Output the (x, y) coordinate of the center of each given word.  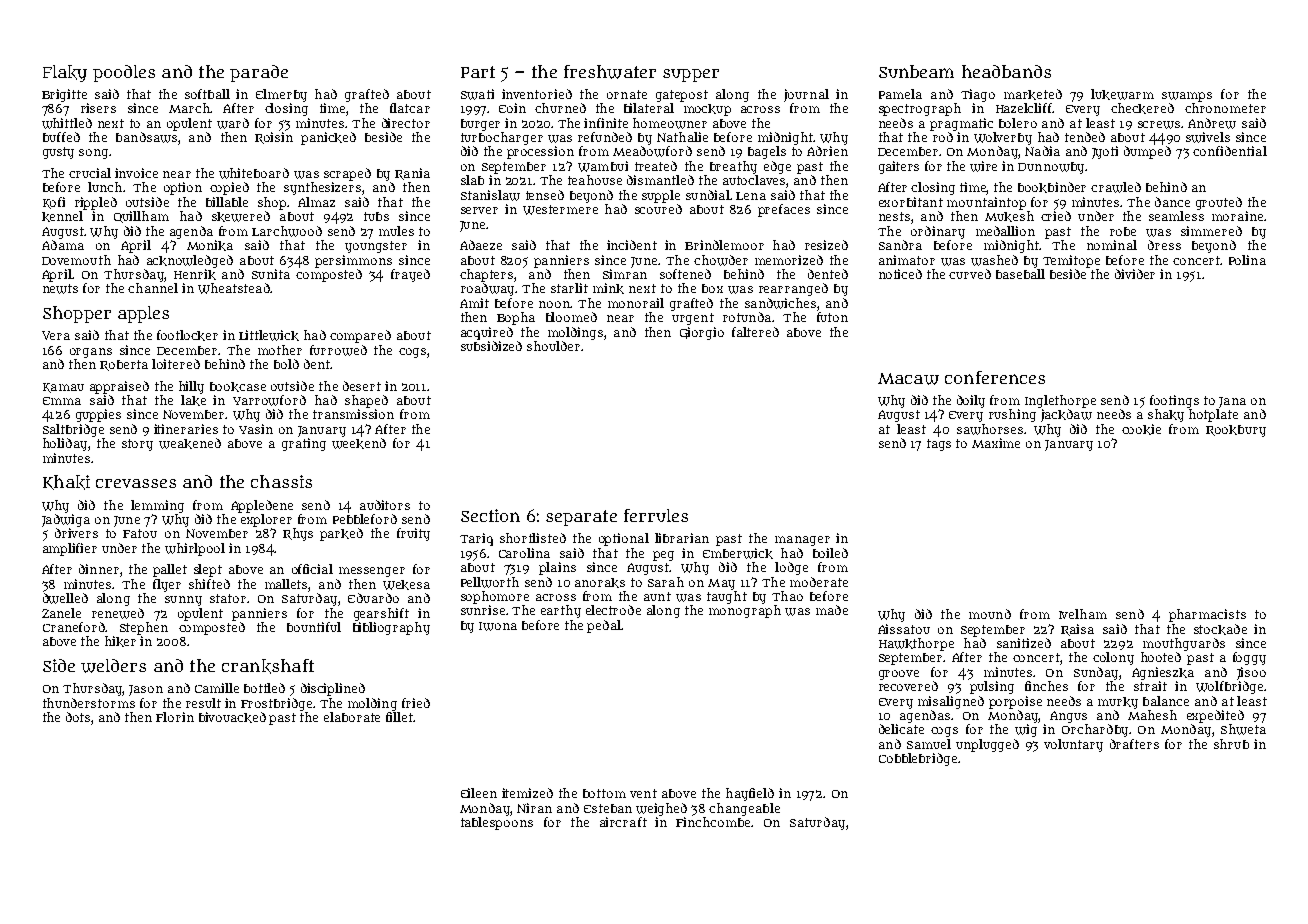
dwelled (65, 598)
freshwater (610, 72)
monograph (745, 611)
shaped (366, 401)
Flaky (65, 73)
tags (939, 445)
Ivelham (1083, 614)
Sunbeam (916, 71)
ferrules (656, 515)
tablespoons (497, 823)
